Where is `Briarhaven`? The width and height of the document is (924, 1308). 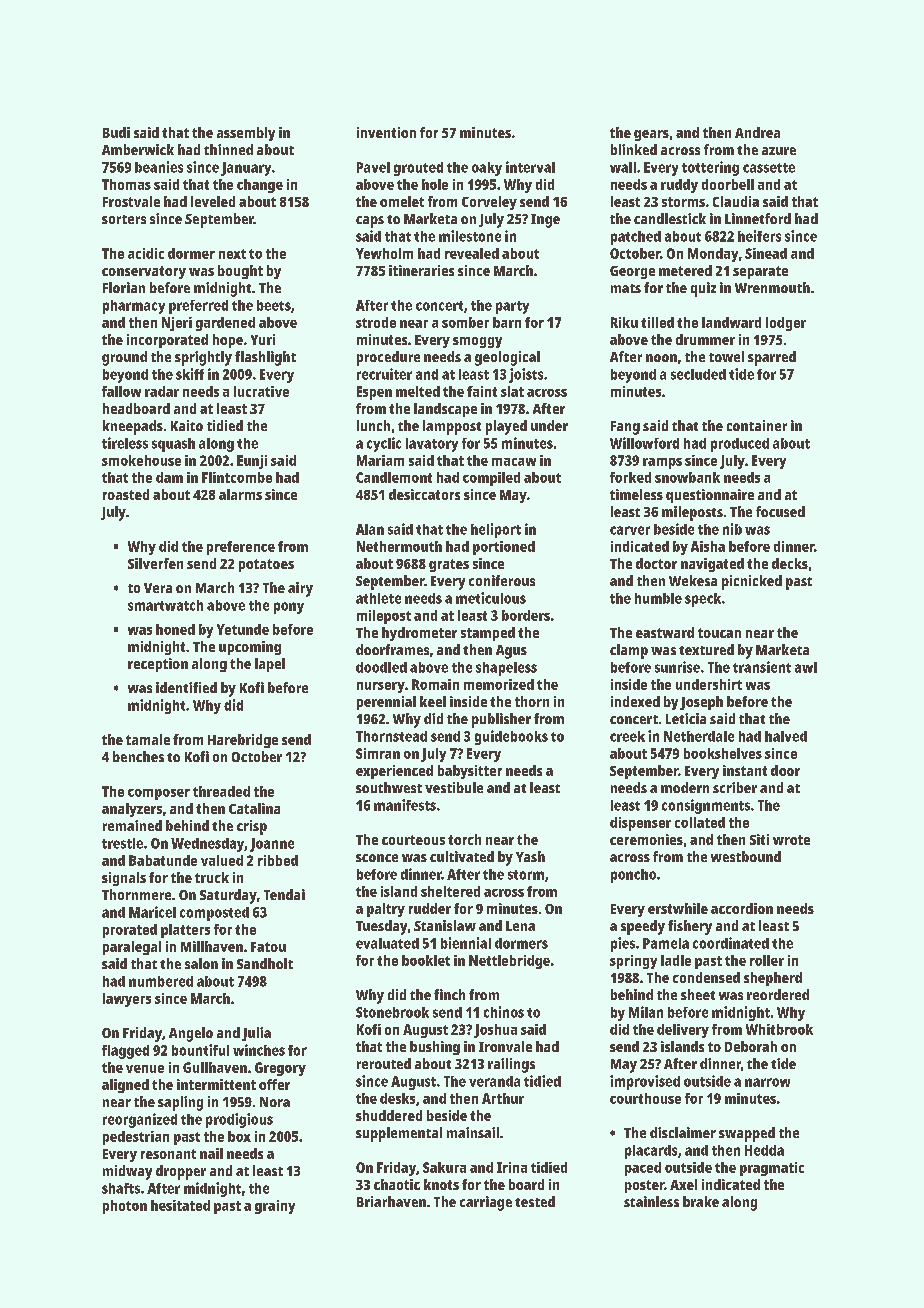
Briarhaven is located at coordinates (391, 1201).
